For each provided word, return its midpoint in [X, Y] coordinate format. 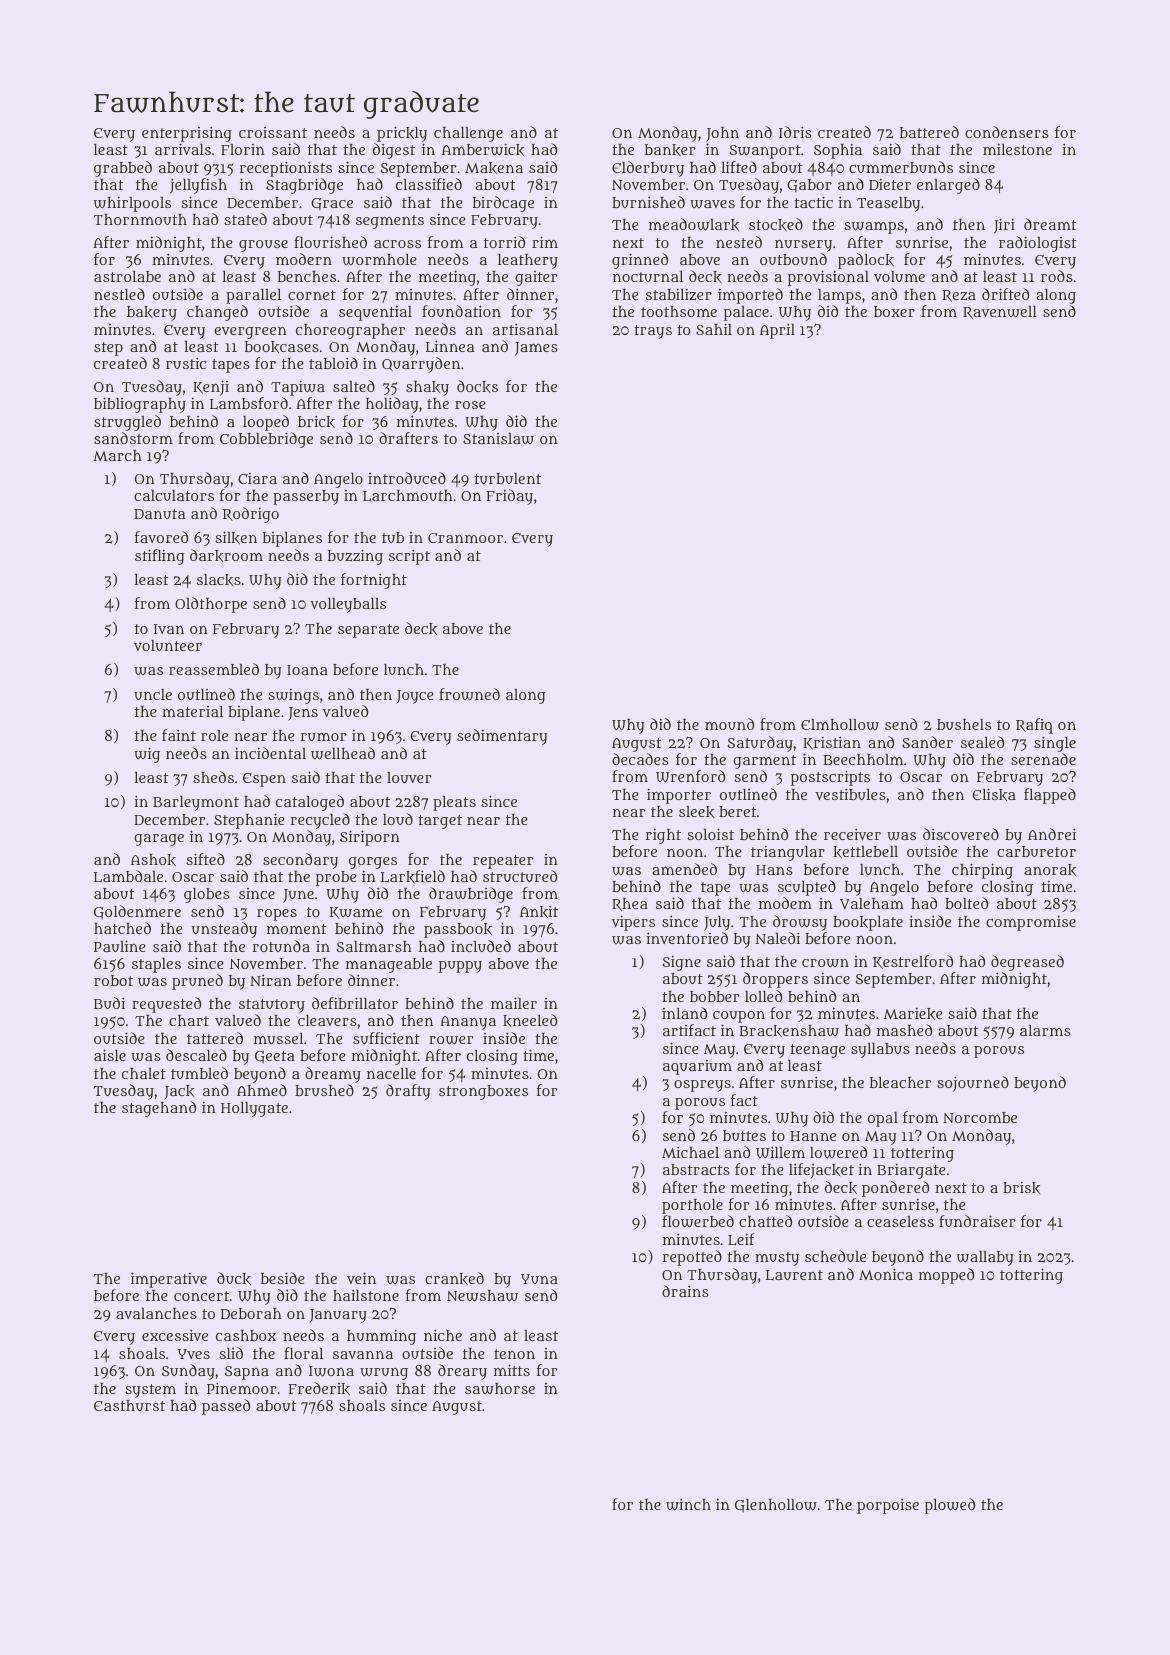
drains [685, 1291]
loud [398, 819]
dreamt [1050, 224]
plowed [950, 1506]
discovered [961, 834]
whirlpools [132, 204]
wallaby [985, 1258]
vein [361, 1278]
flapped [1050, 796]
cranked [454, 1278]
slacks [219, 580]
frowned [469, 694]
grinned [640, 261]
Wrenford [690, 776]
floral [303, 1353]
